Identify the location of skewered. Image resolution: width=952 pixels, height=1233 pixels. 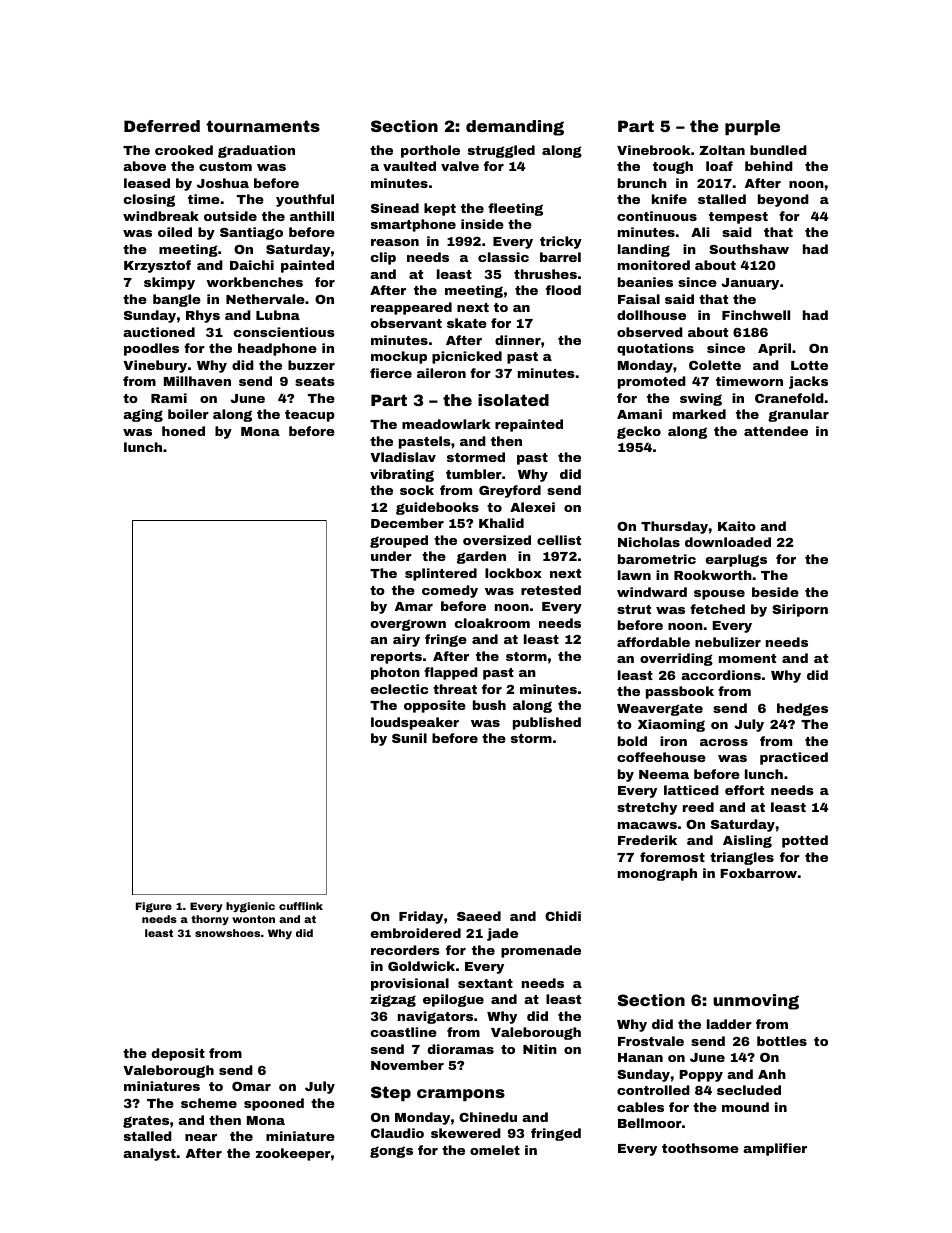
(466, 1133).
